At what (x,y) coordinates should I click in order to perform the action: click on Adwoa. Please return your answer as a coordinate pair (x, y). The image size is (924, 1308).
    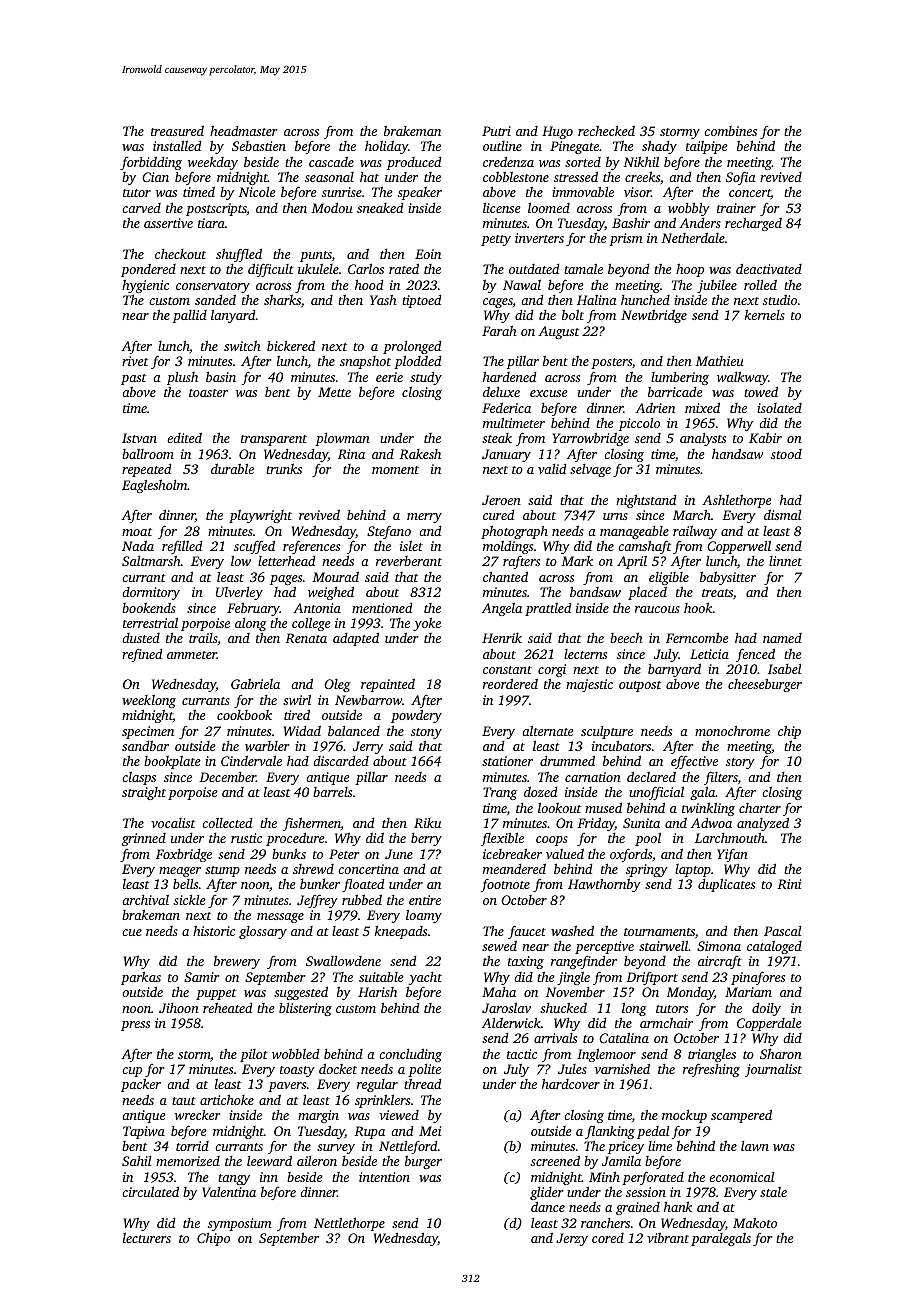
    Looking at the image, I should click on (711, 823).
